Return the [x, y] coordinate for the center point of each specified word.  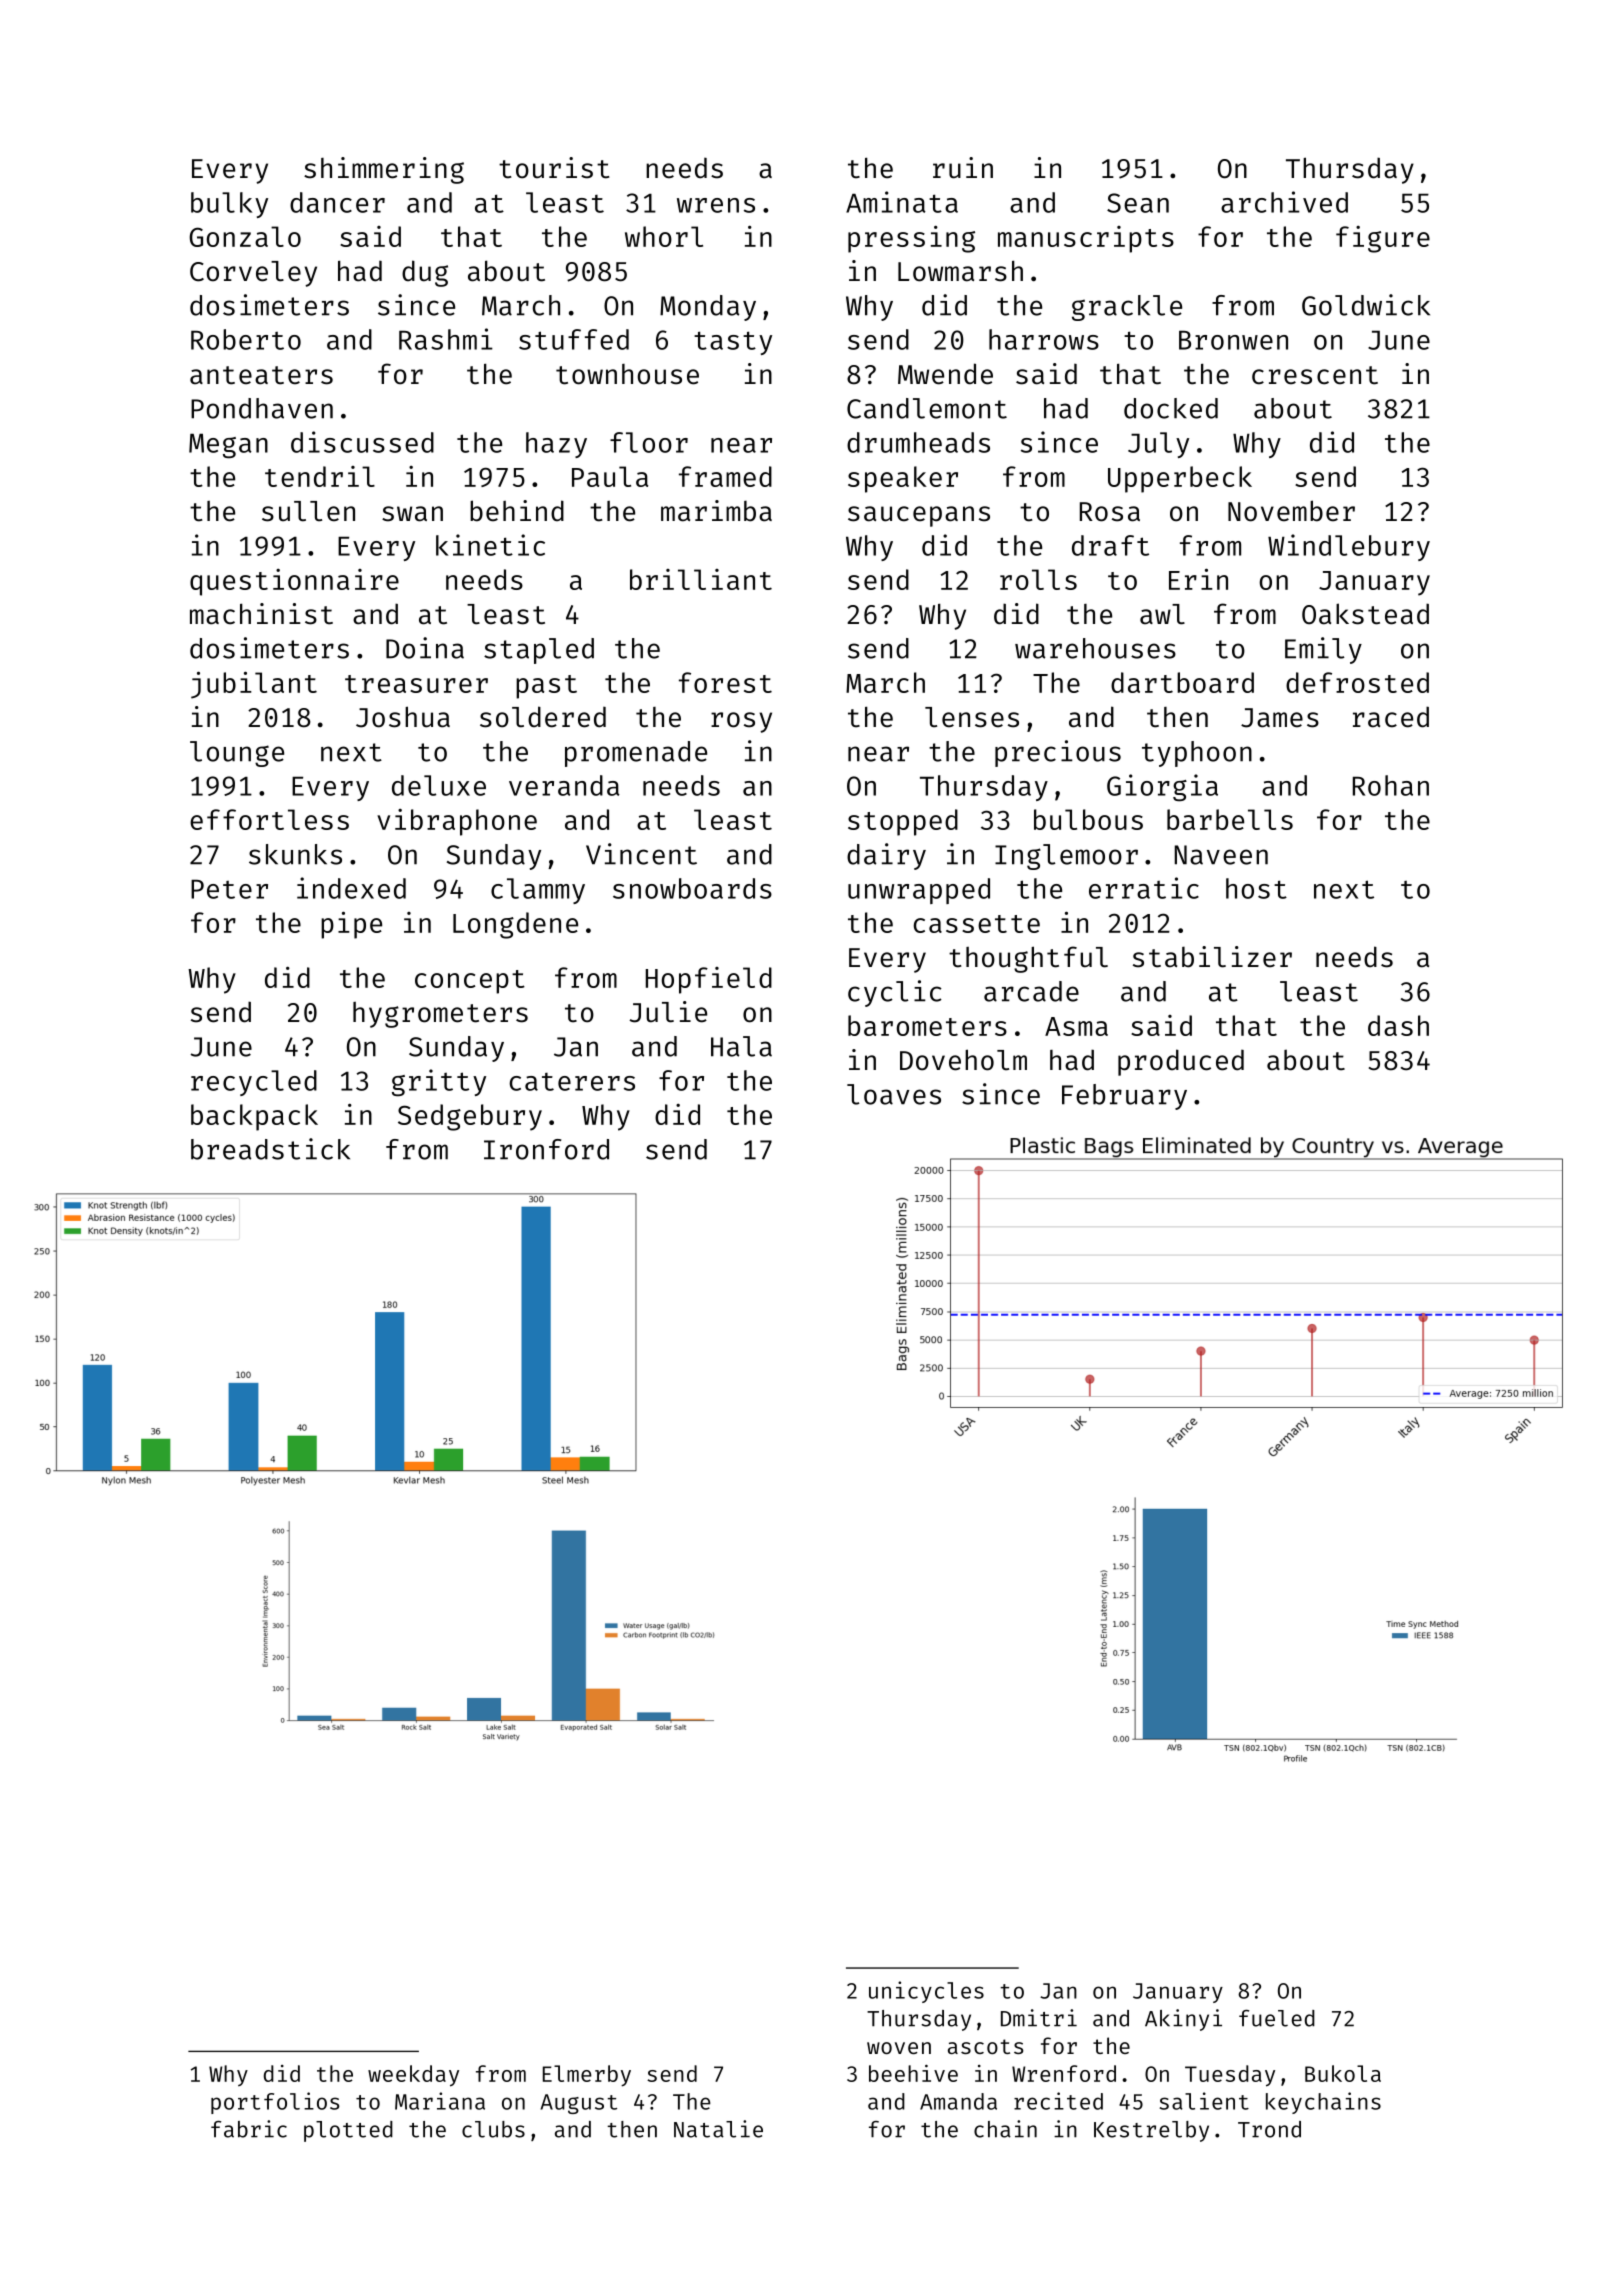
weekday [413, 2076]
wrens [716, 205]
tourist [554, 168]
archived [1284, 202]
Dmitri [1039, 2018]
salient [1204, 2101]
